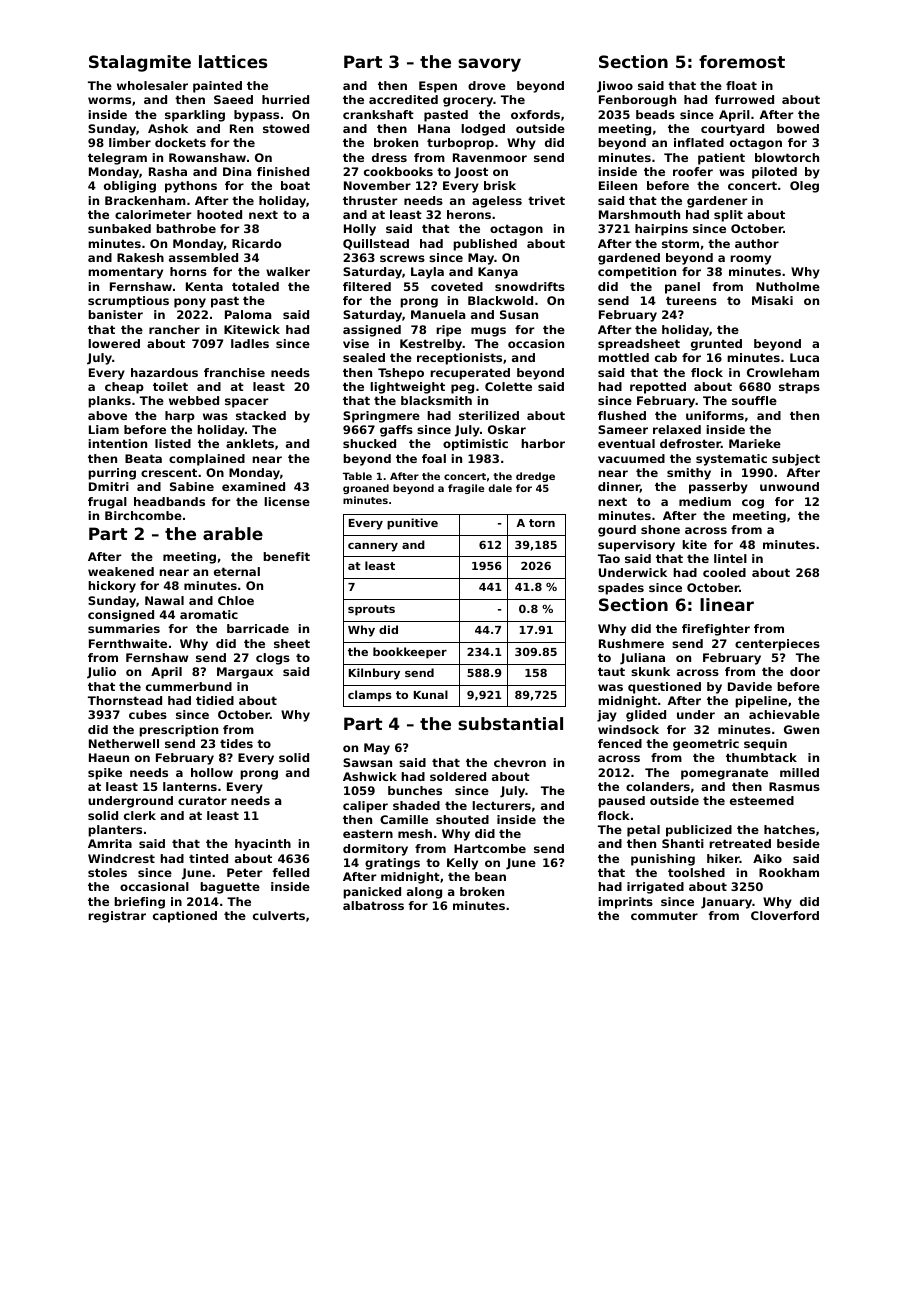 This screenshot has width=908, height=1316. I want to click on beside, so click(798, 843).
